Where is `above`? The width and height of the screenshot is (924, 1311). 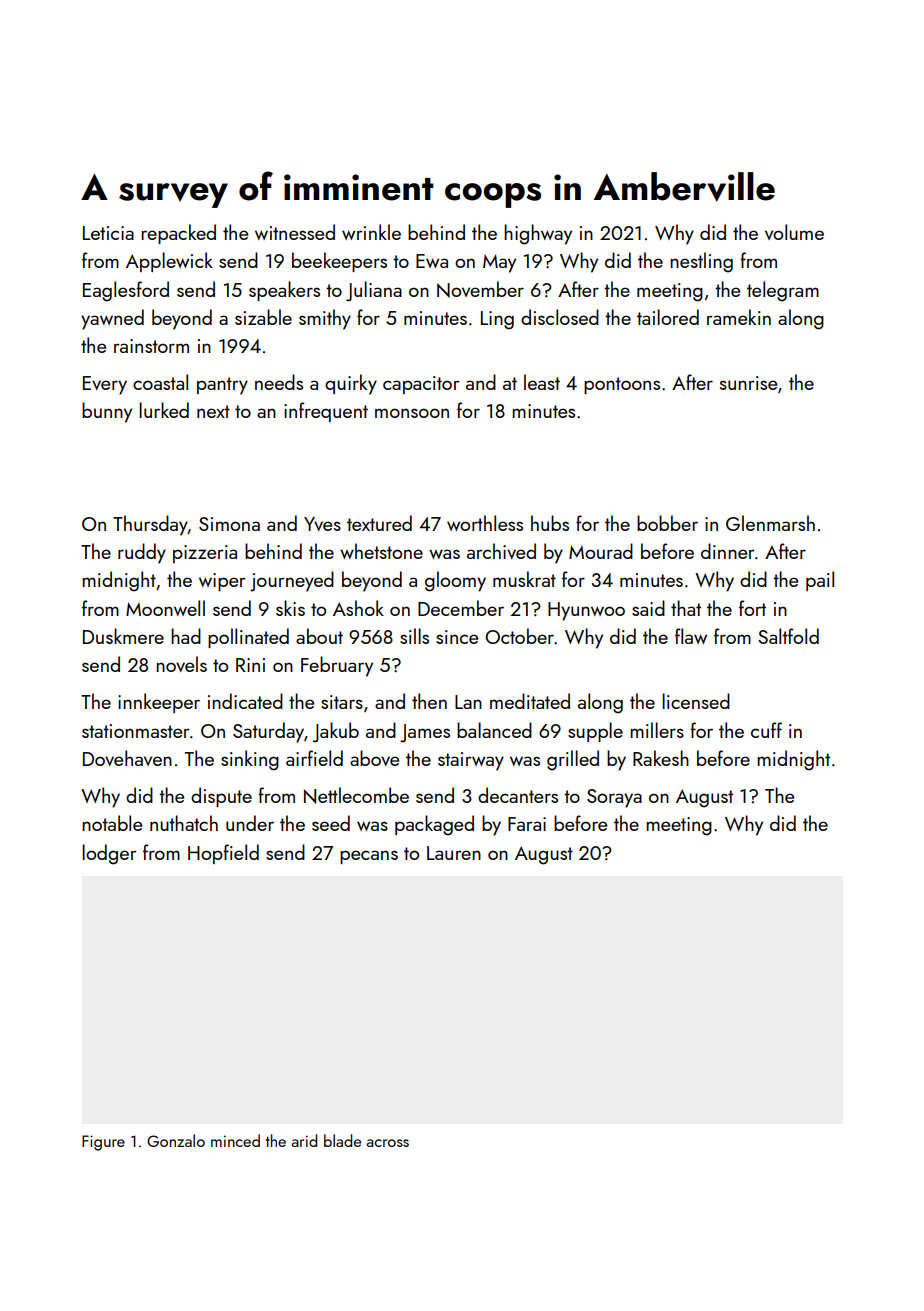 above is located at coordinates (374, 758).
